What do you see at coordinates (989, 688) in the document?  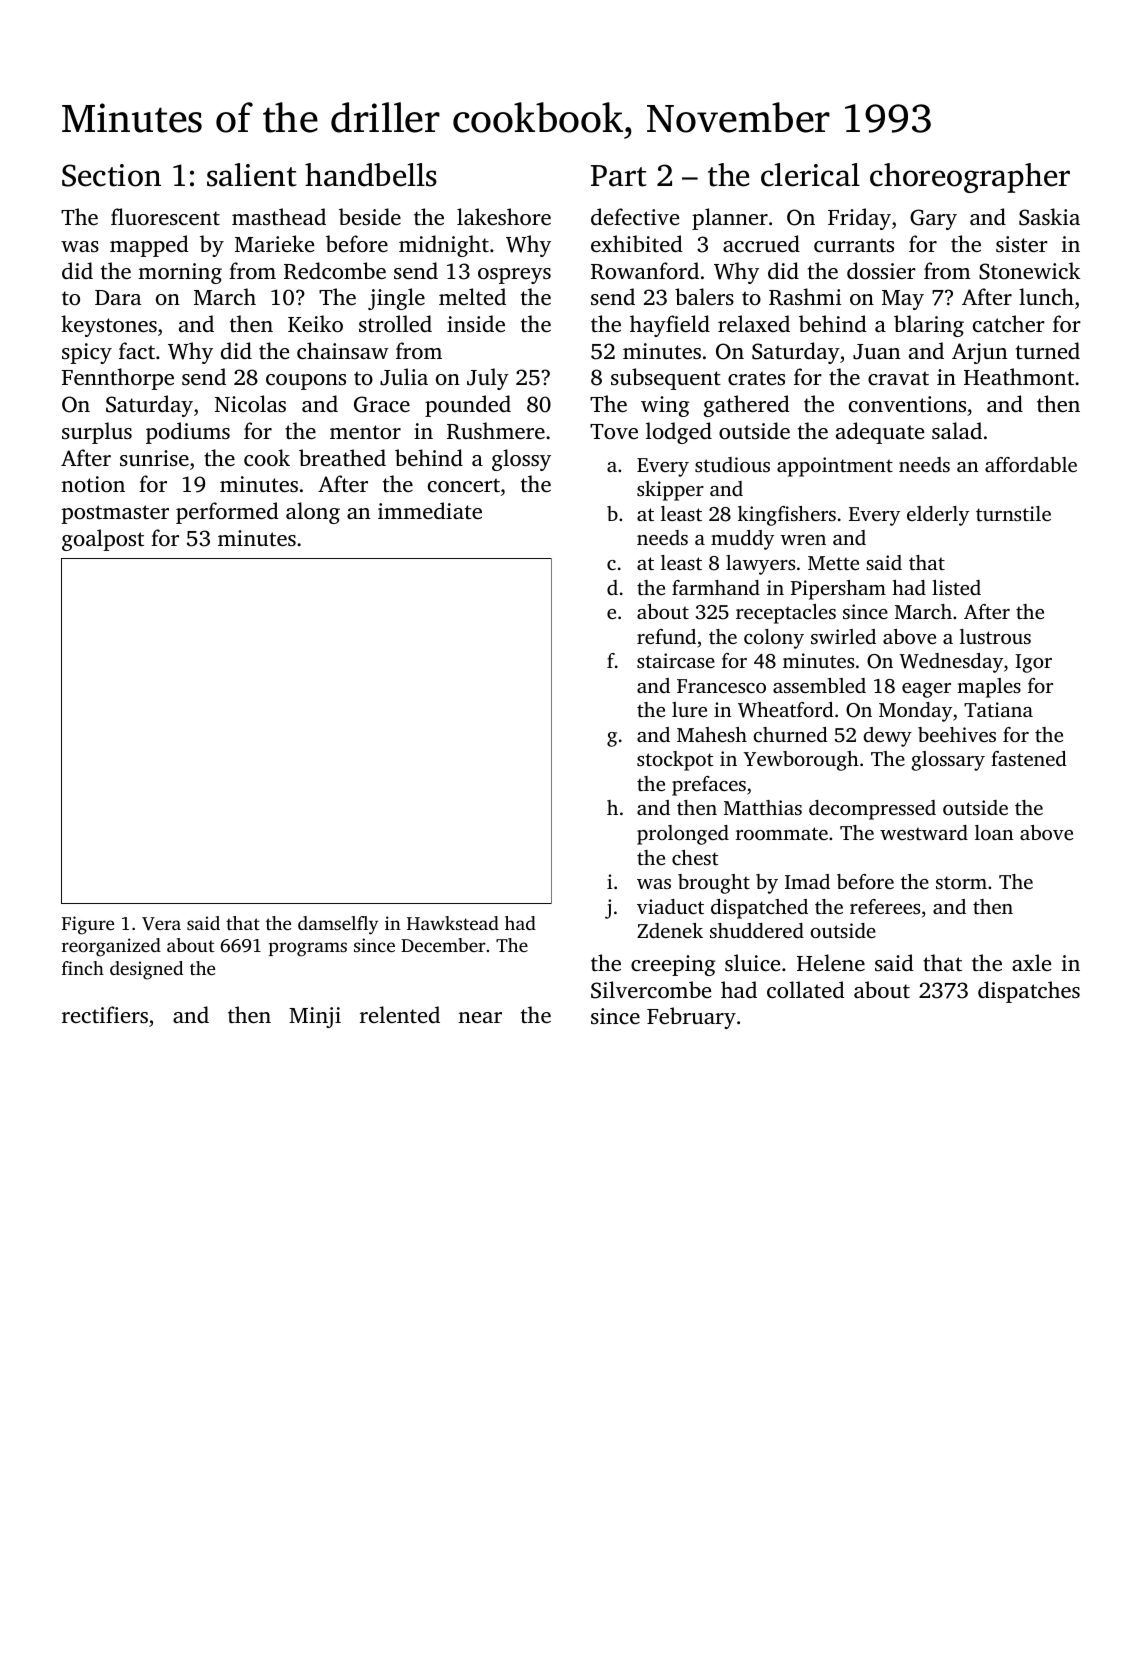 I see `maples` at bounding box center [989, 688].
